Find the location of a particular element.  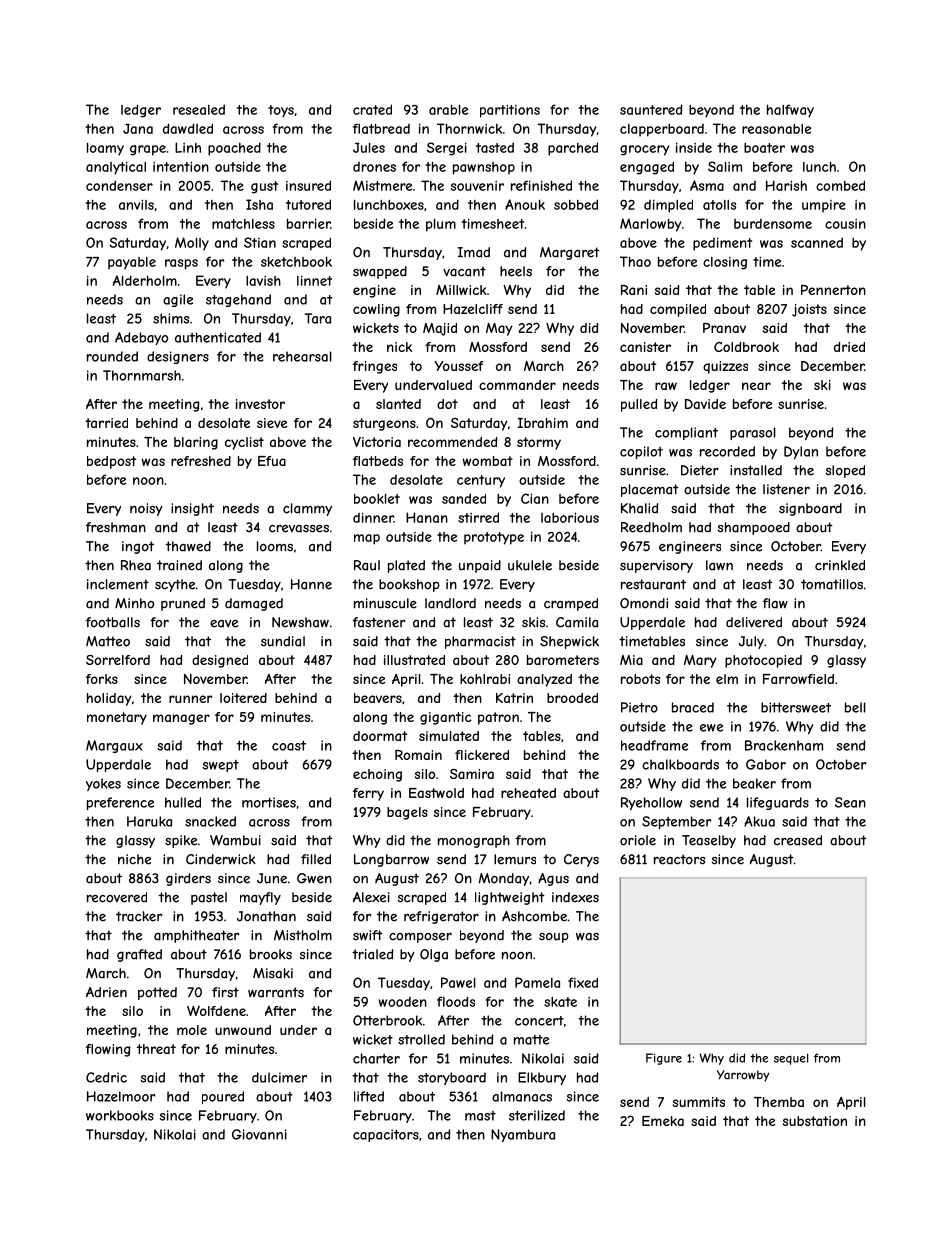

Haruka is located at coordinates (149, 821).
